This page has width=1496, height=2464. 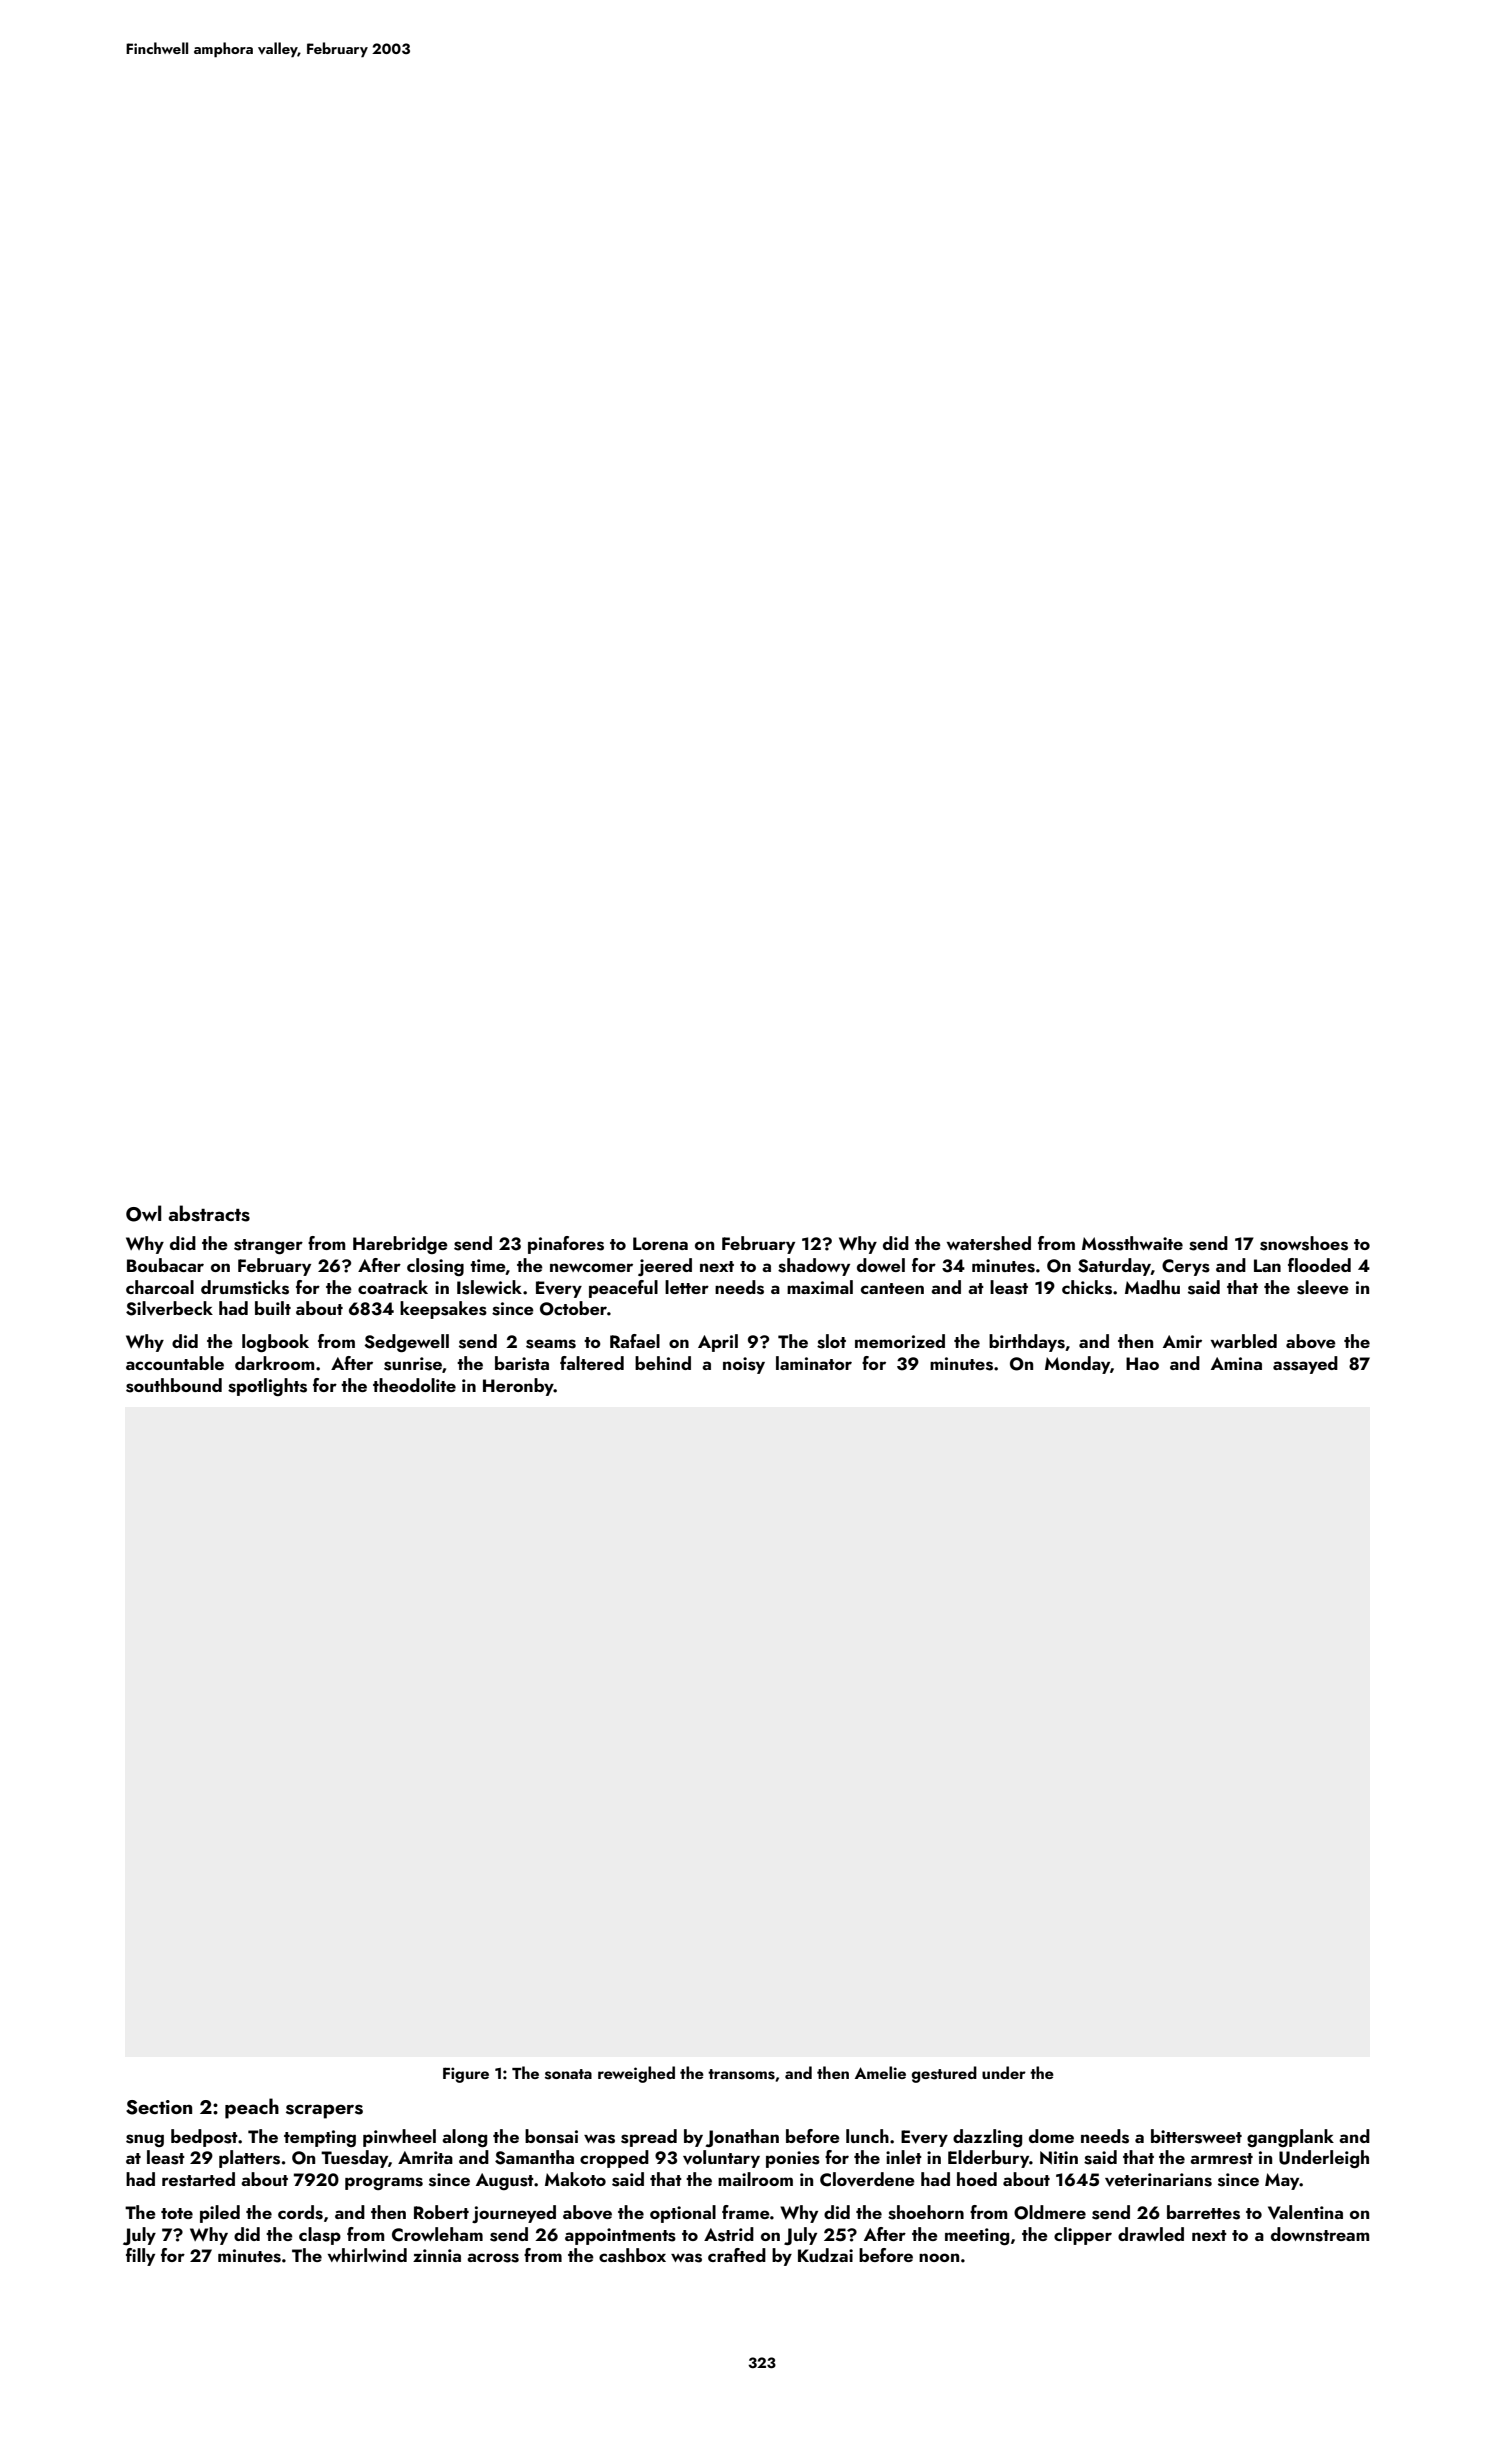 I want to click on Kudzai, so click(x=825, y=2255).
